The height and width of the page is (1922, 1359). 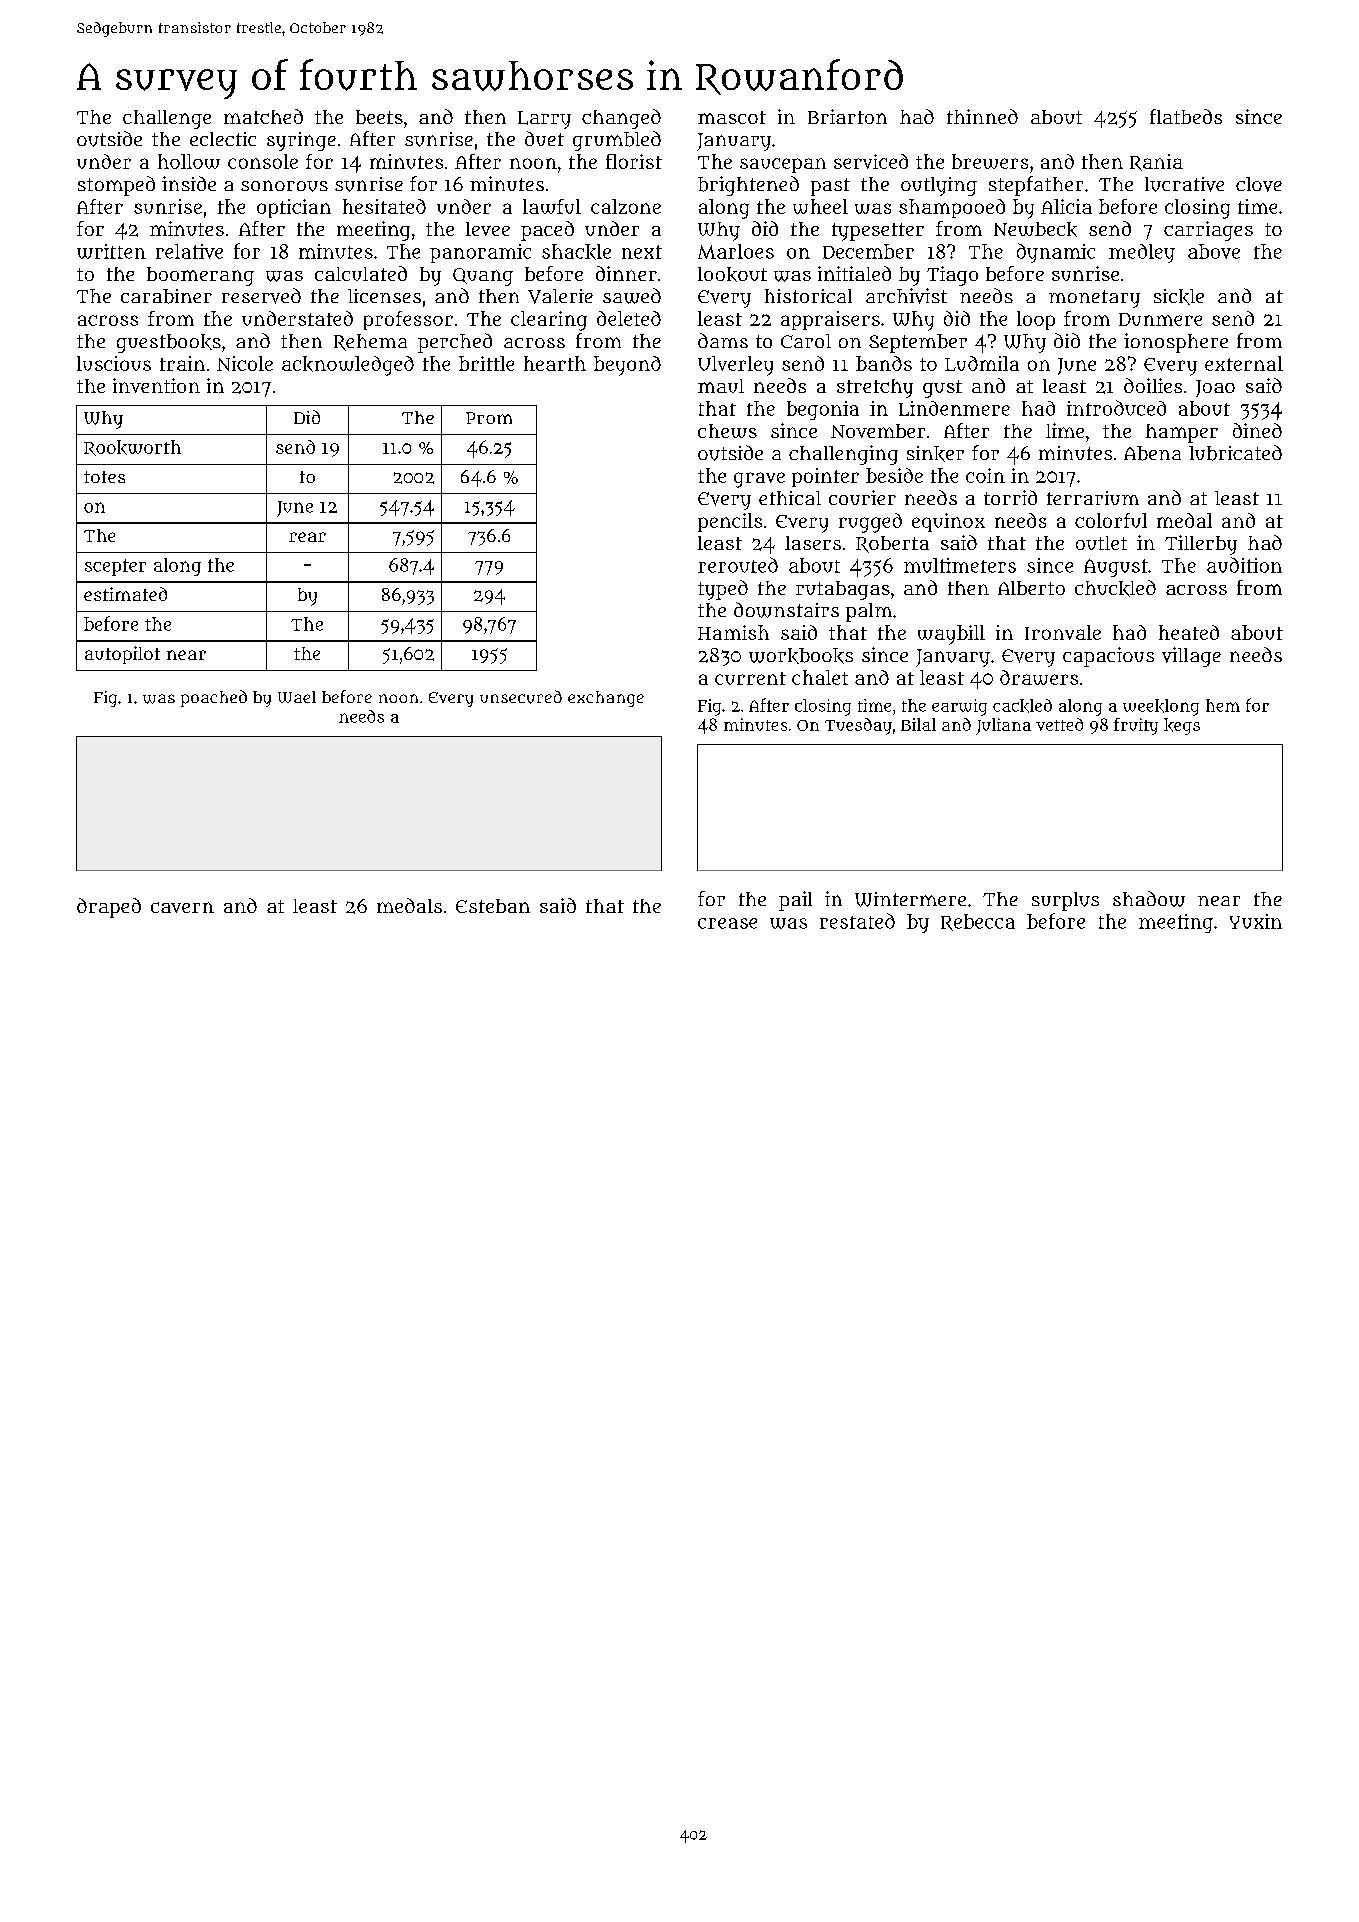 What do you see at coordinates (486, 363) in the page?
I see `brittle` at bounding box center [486, 363].
